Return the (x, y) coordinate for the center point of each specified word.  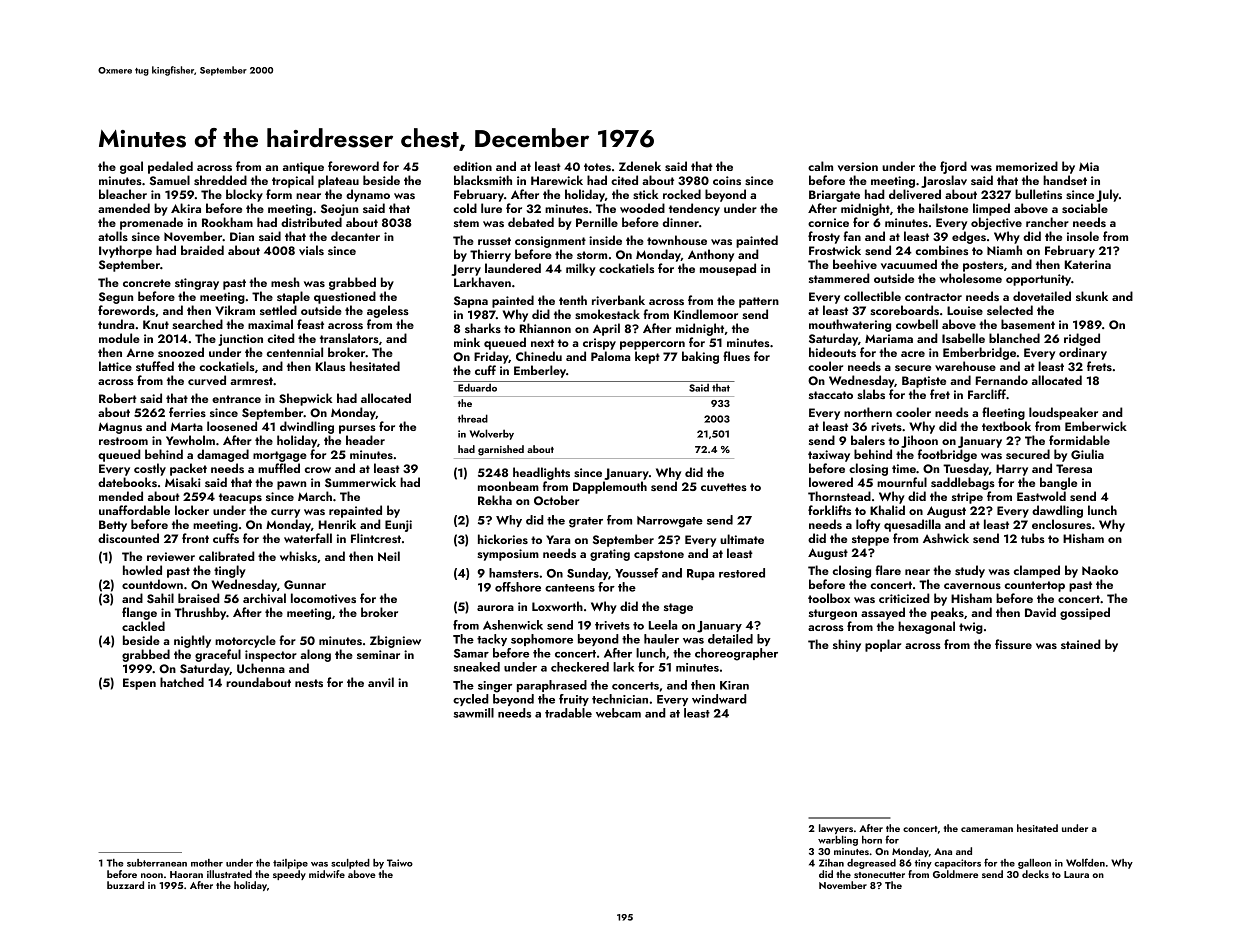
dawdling (1057, 511)
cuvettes (724, 487)
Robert (118, 398)
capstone (659, 555)
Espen (139, 684)
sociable (1085, 208)
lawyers (836, 829)
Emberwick (1096, 426)
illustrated (229, 874)
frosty (824, 237)
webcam (618, 713)
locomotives (323, 598)
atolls (113, 236)
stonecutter (879, 875)
